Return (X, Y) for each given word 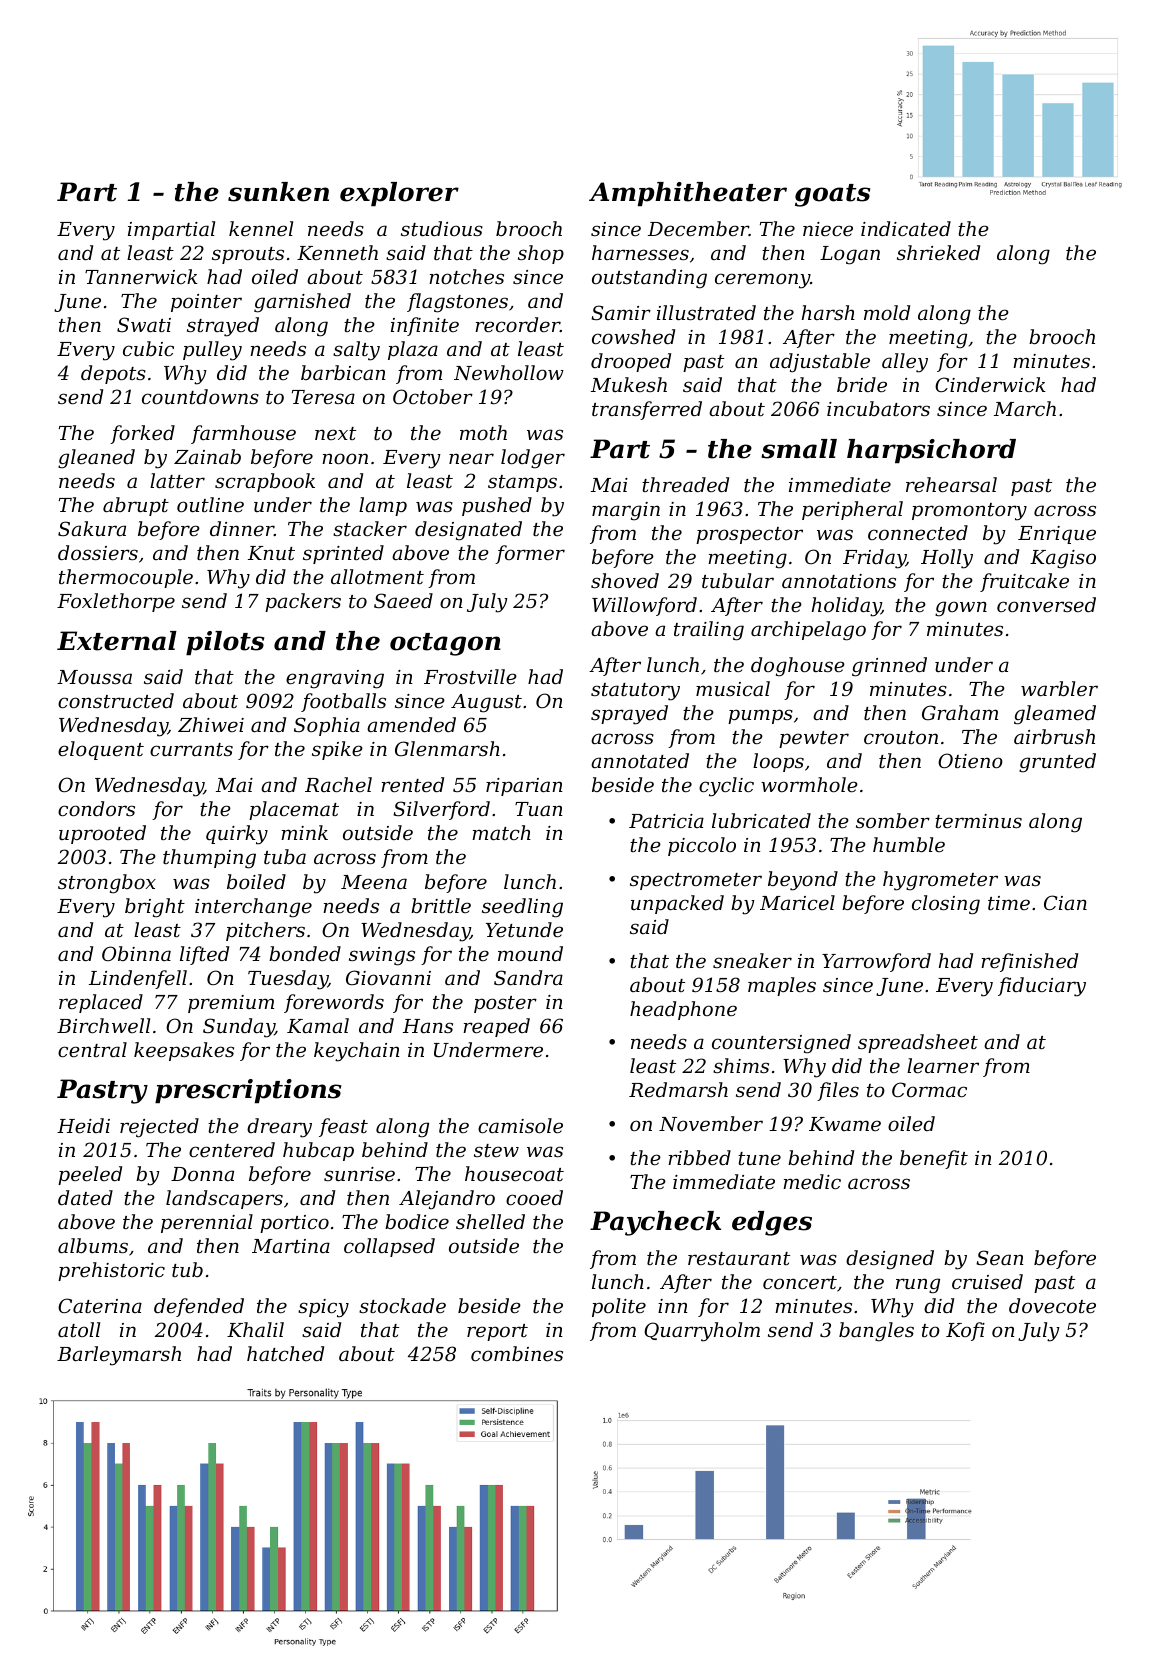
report (497, 1332)
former (530, 554)
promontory (969, 512)
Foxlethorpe (116, 602)
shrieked (938, 252)
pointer (206, 303)
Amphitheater (688, 194)
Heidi (83, 1125)
